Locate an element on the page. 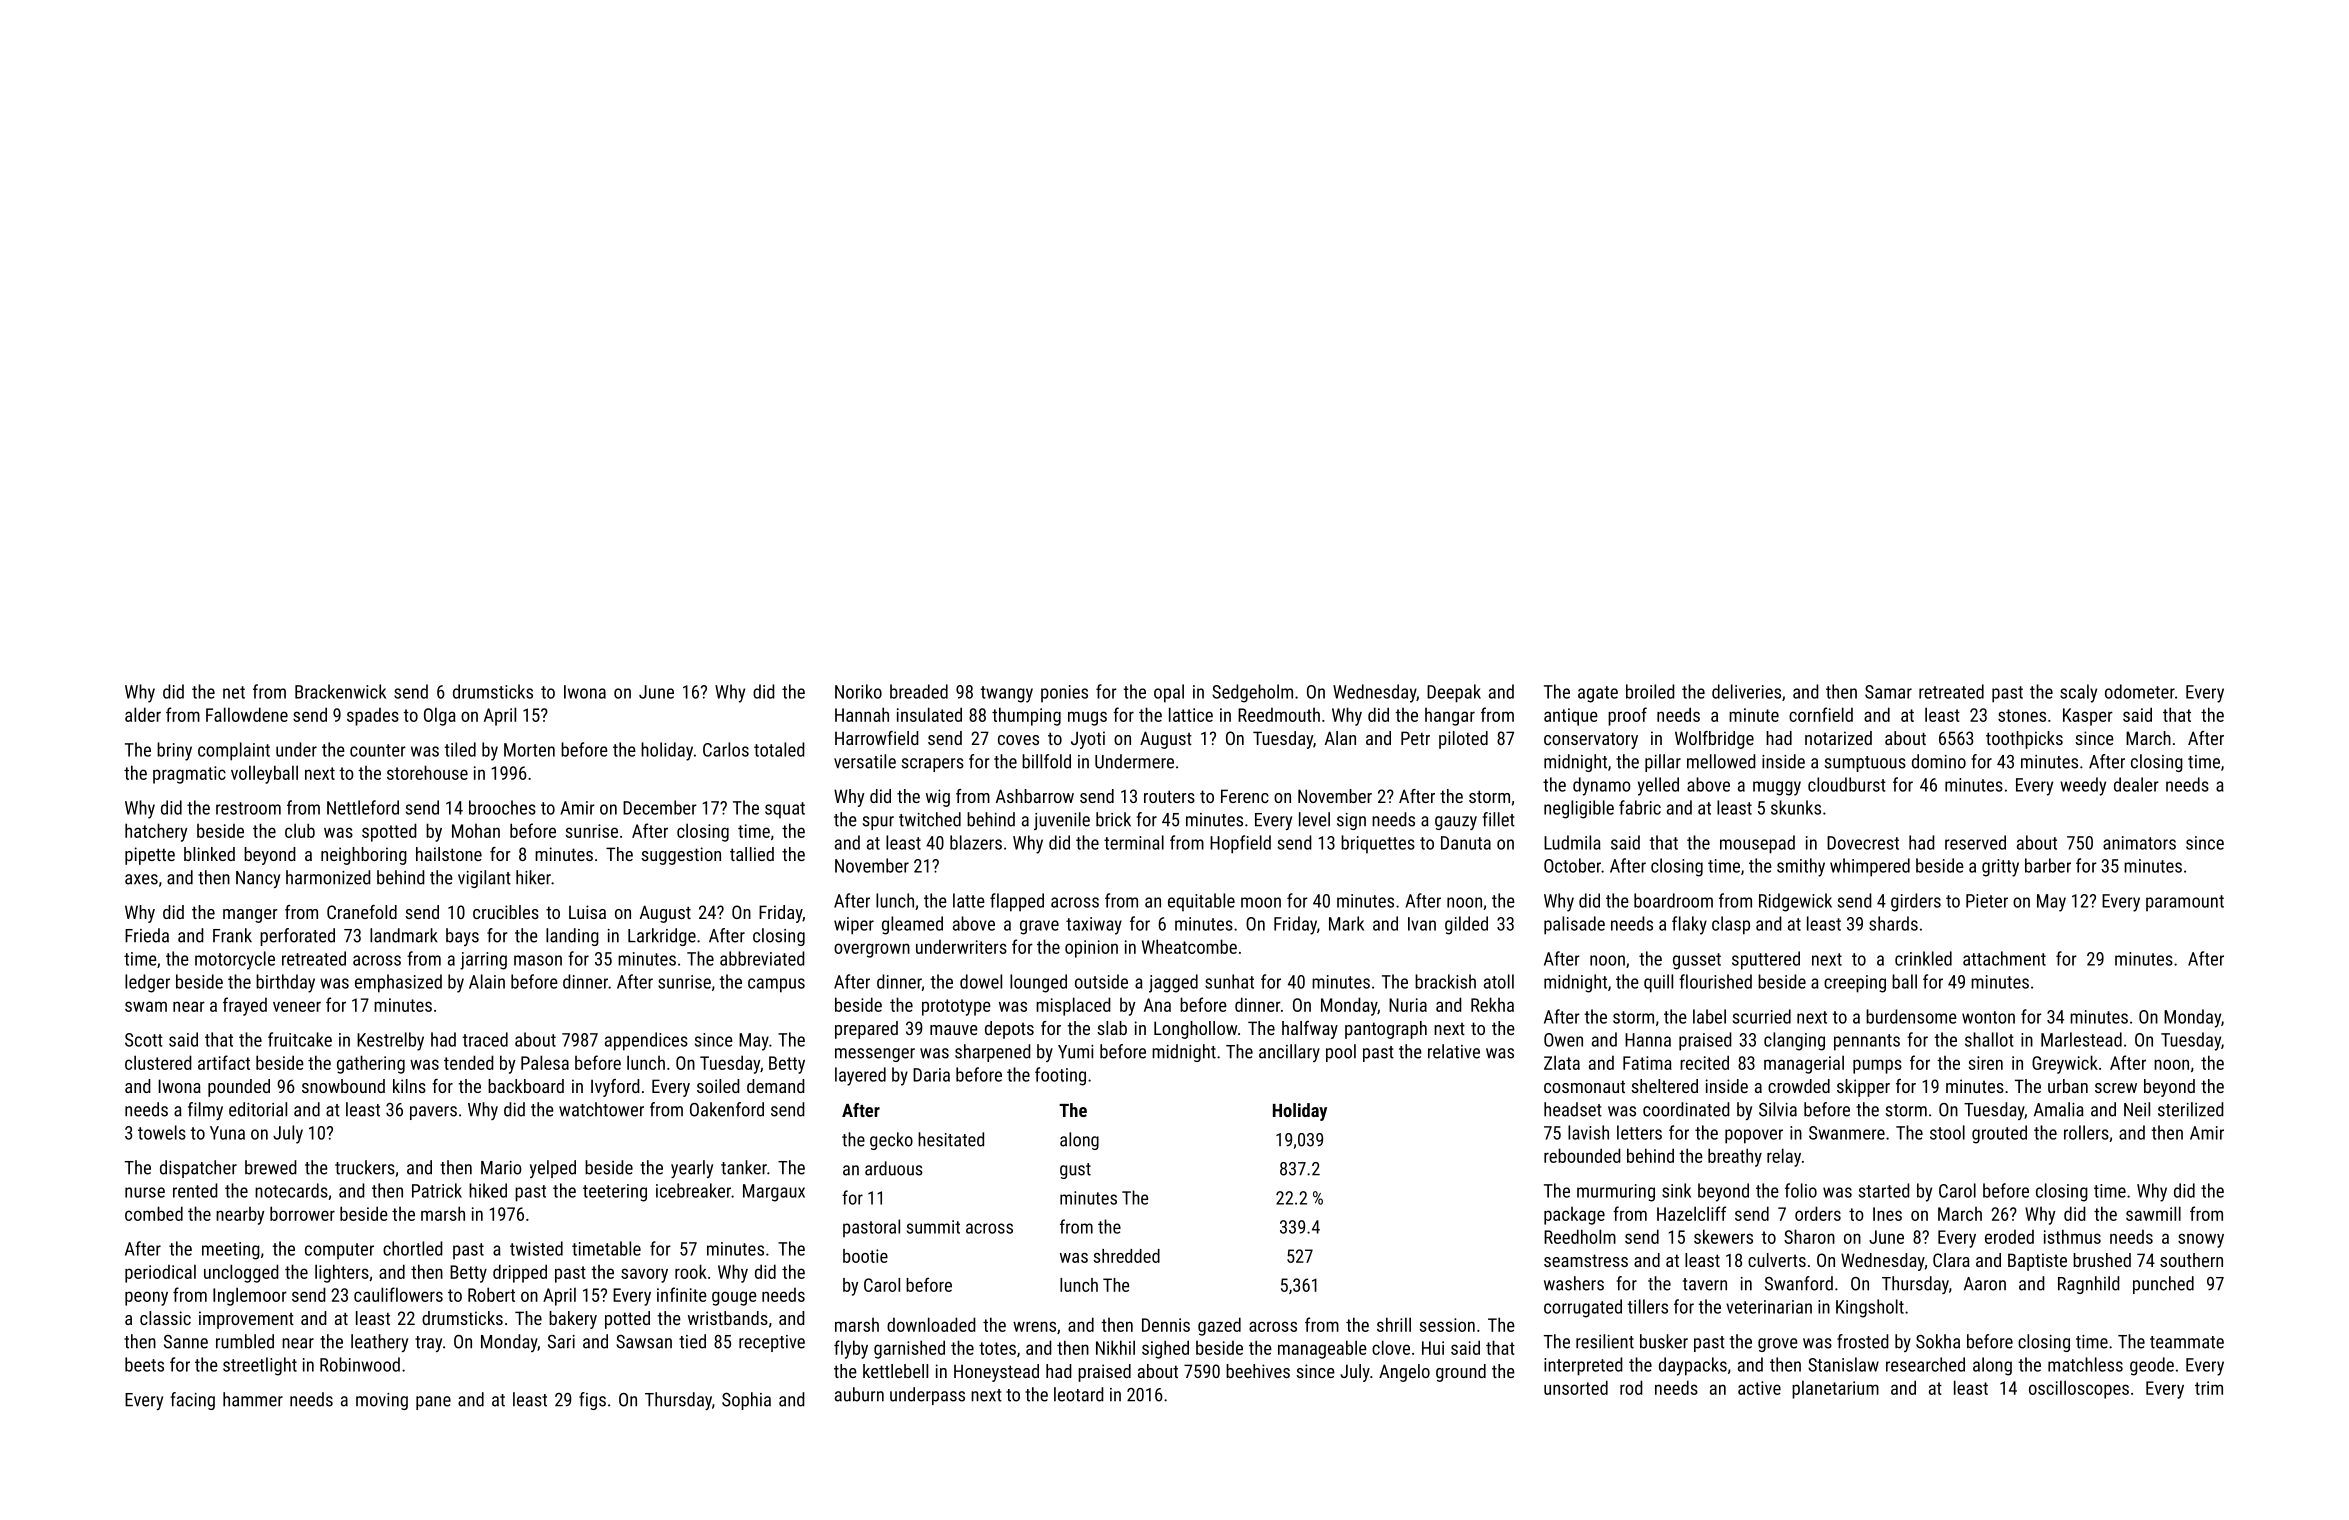 The height and width of the document is (1520, 2349). alder is located at coordinates (143, 714).
